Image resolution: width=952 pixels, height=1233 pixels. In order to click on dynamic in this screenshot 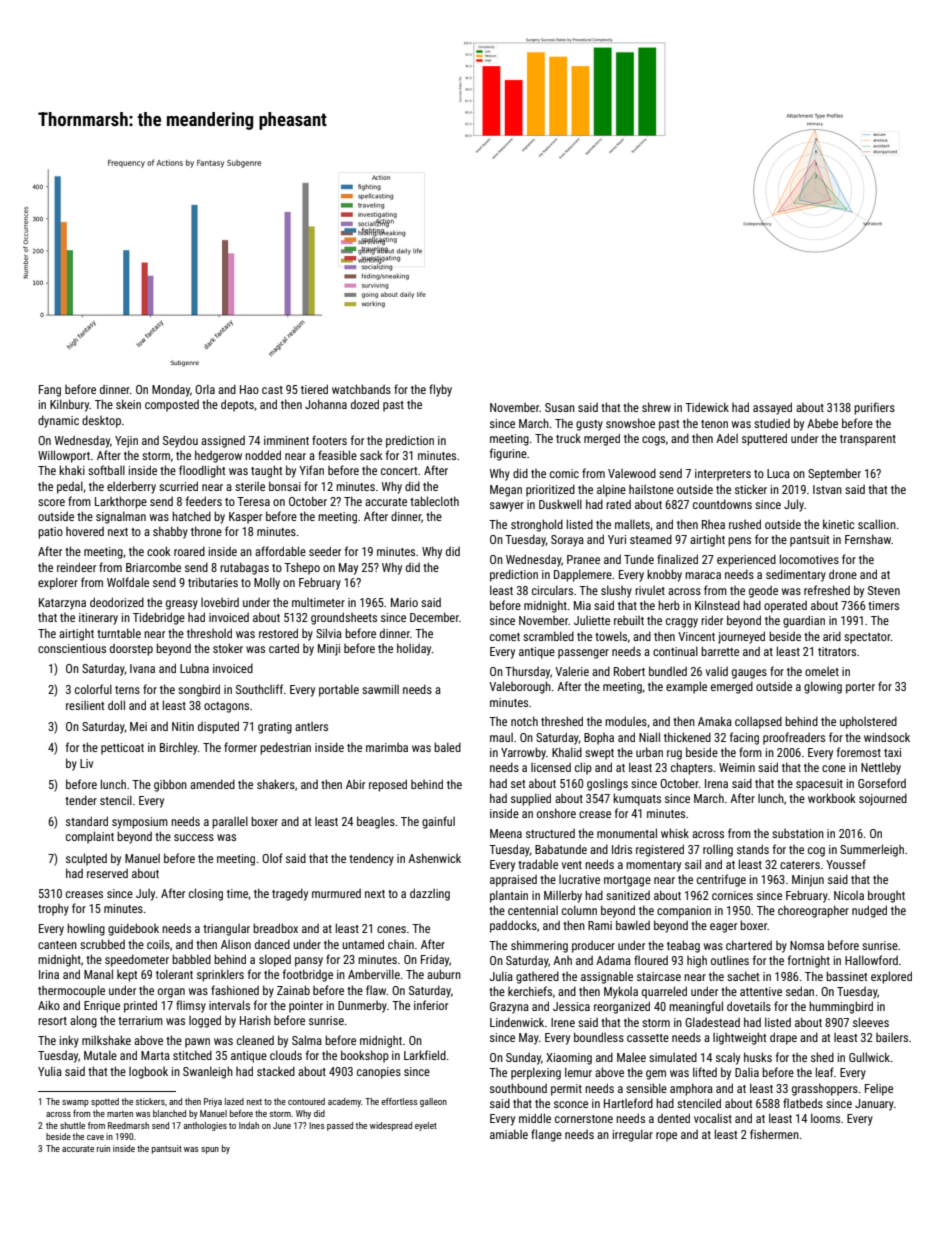, I will do `click(58, 421)`.
